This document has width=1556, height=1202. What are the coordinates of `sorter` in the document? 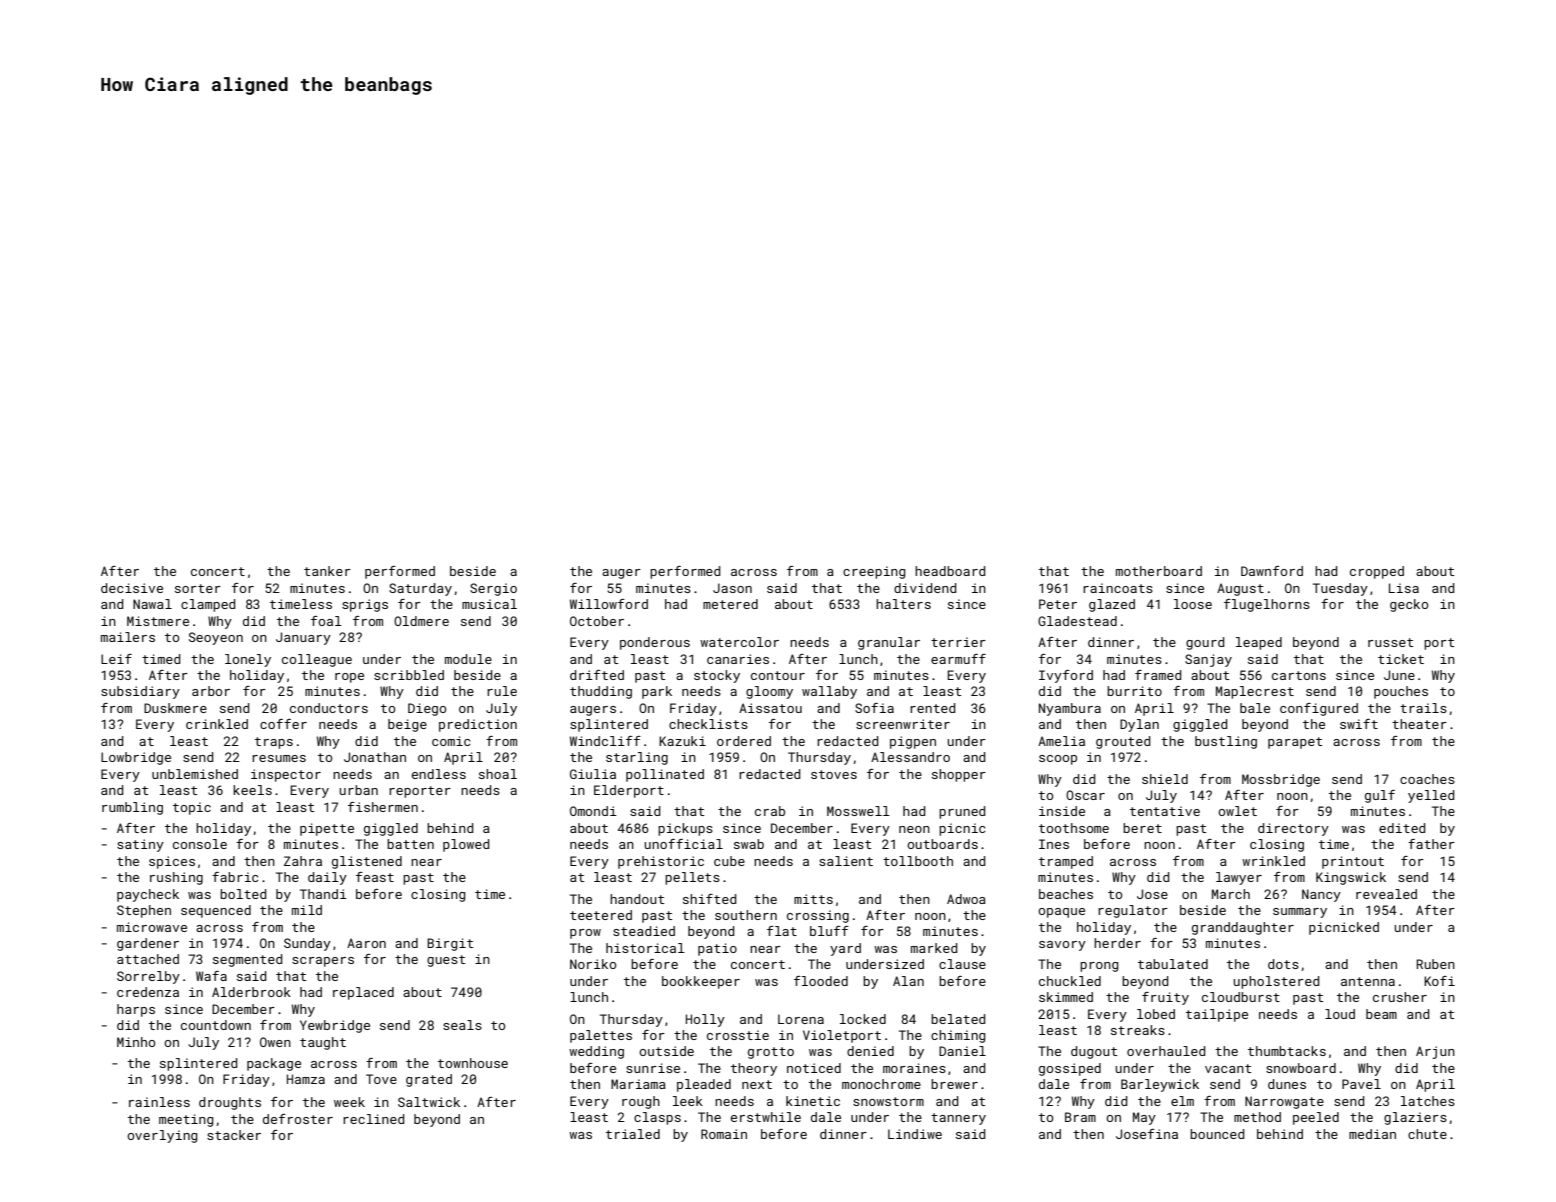 It's located at (198, 588).
